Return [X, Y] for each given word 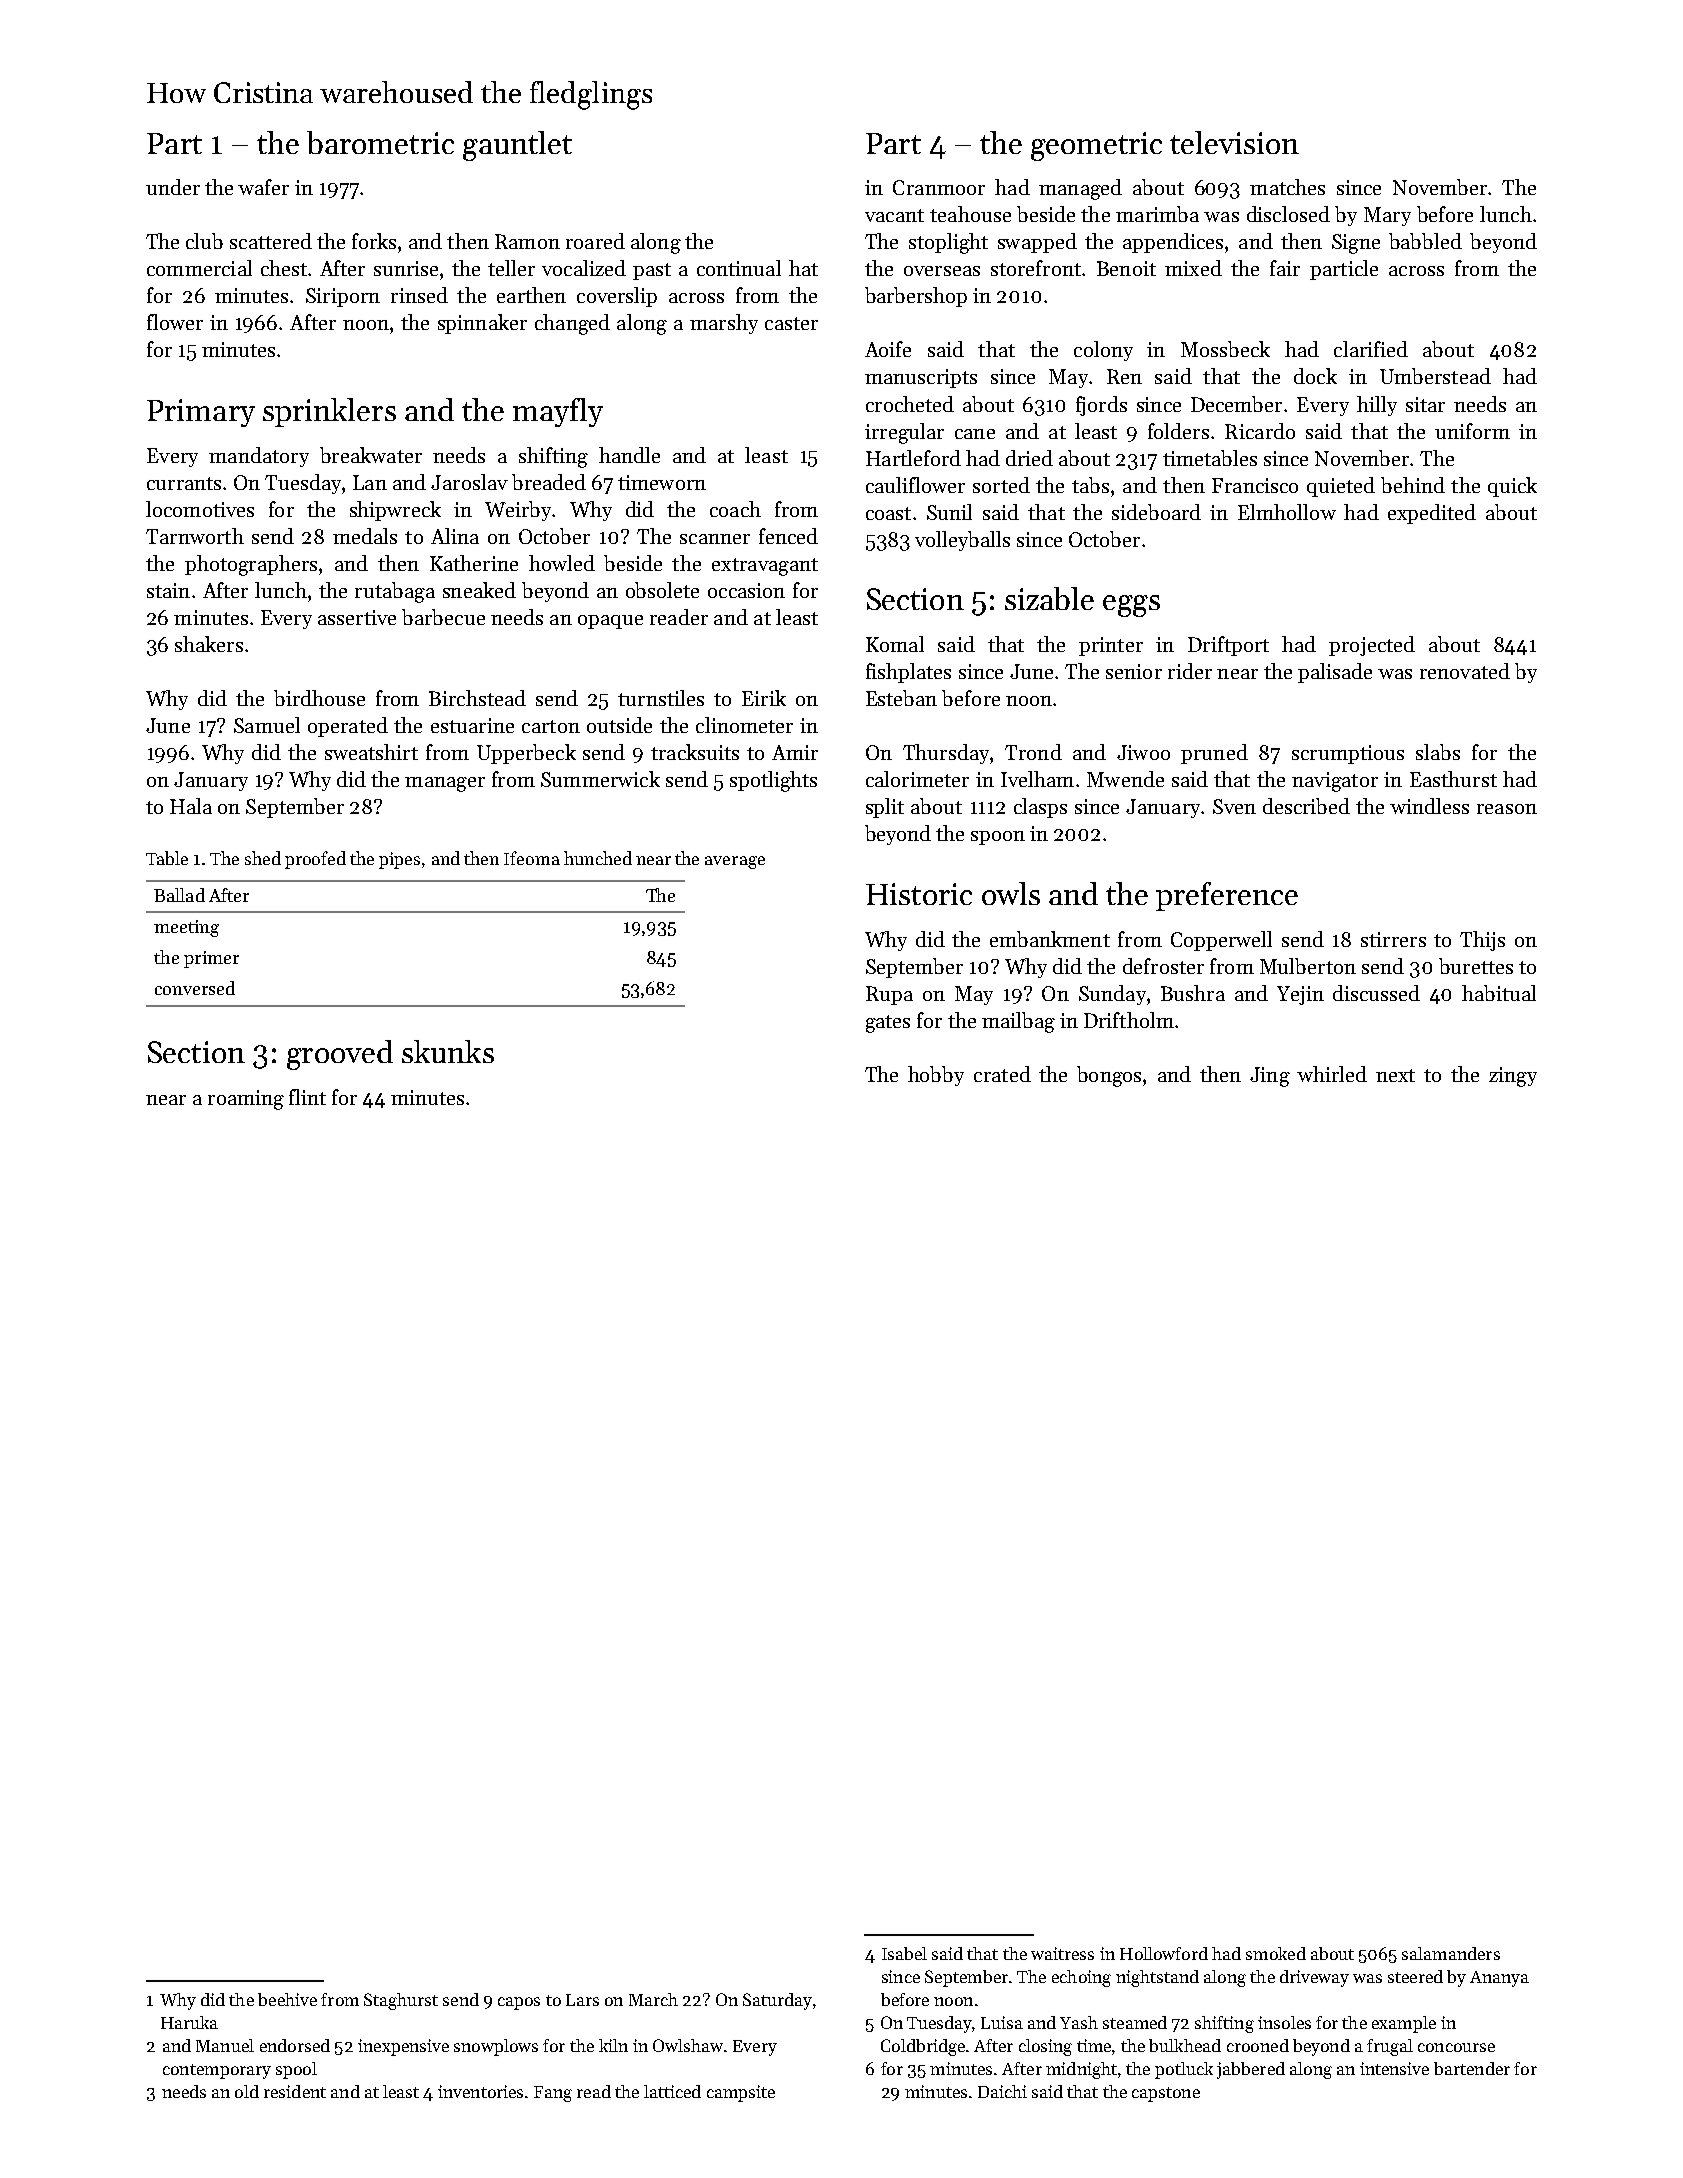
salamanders [1451, 1953]
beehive [287, 1999]
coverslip [617, 297]
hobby [936, 1076]
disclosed [1288, 214]
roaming [246, 1100]
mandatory [259, 457]
